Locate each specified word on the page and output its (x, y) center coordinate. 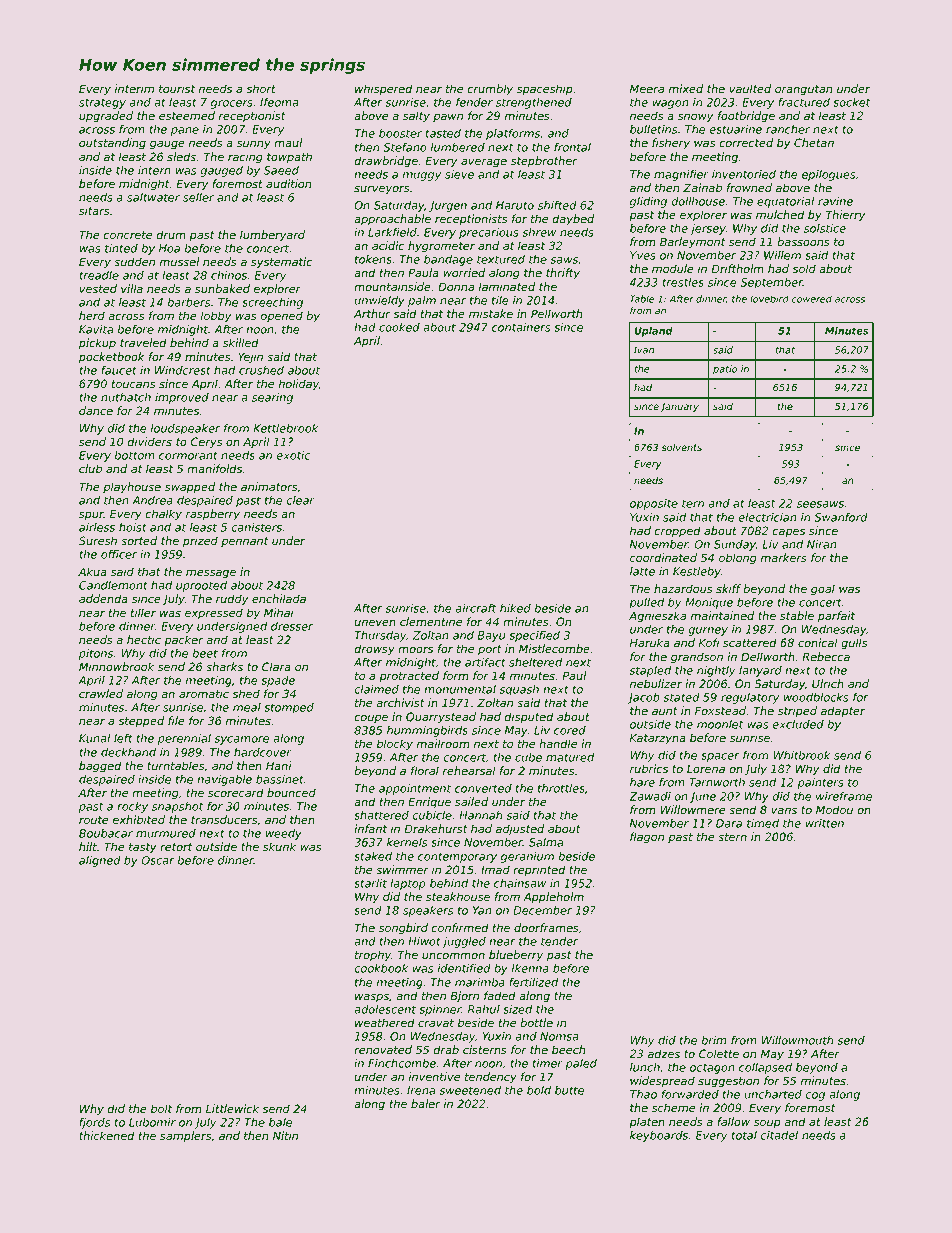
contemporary (457, 857)
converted (483, 788)
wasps (372, 998)
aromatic (204, 694)
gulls (854, 644)
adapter (843, 711)
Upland (653, 332)
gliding (648, 202)
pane (185, 131)
